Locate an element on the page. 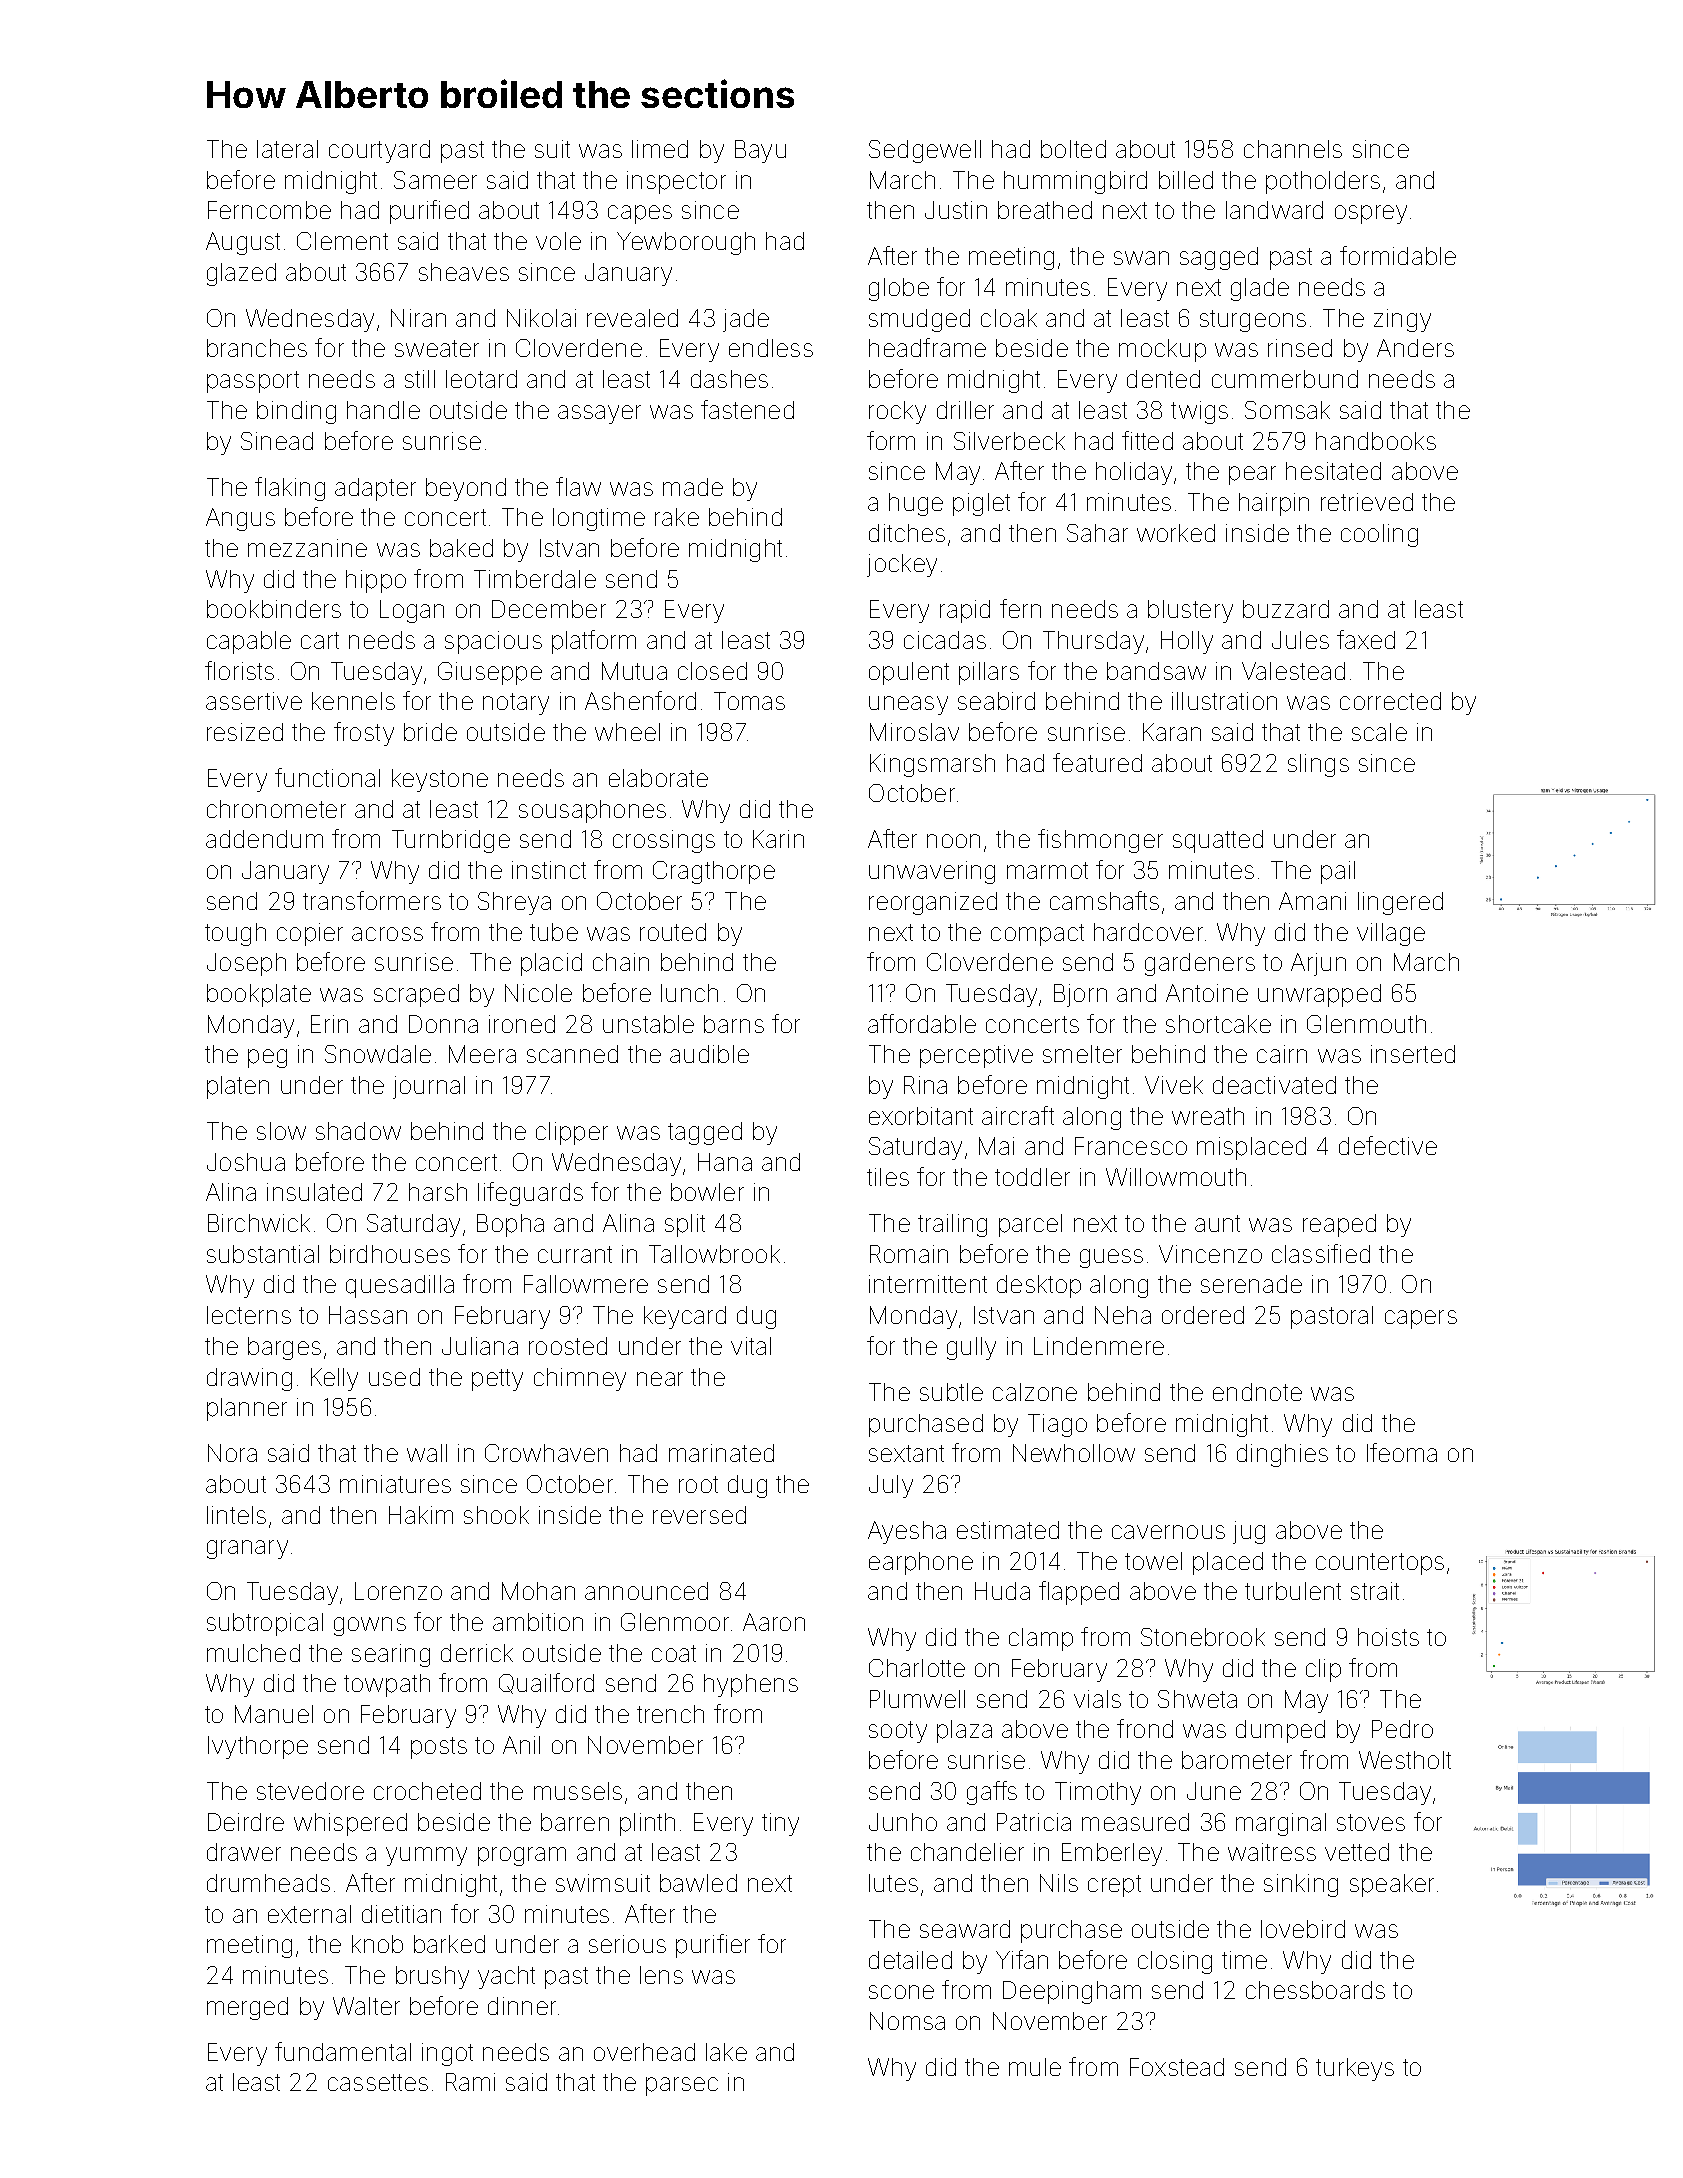  courtyard is located at coordinates (379, 151).
